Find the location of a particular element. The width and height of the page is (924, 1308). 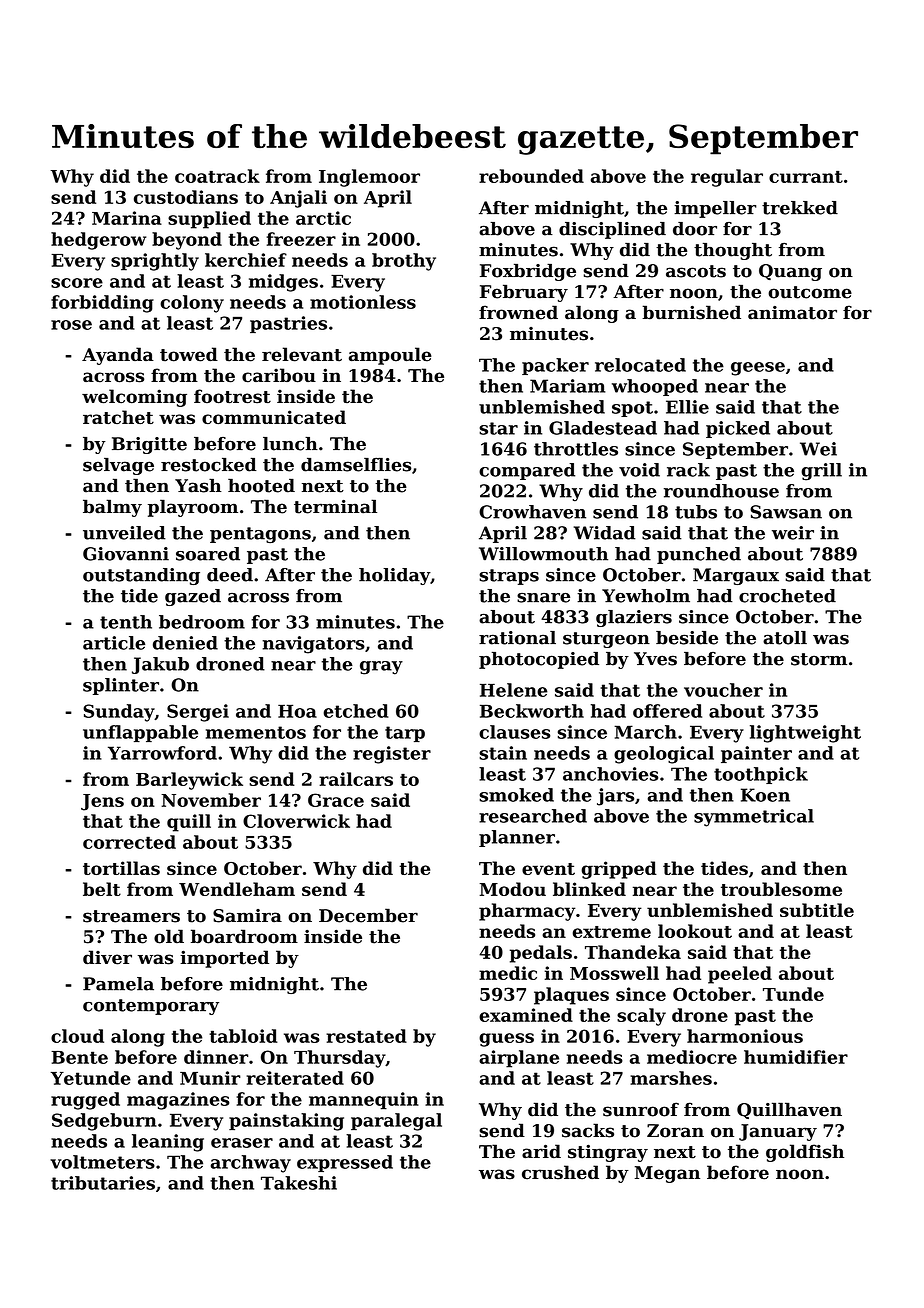

tenth is located at coordinates (126, 622).
